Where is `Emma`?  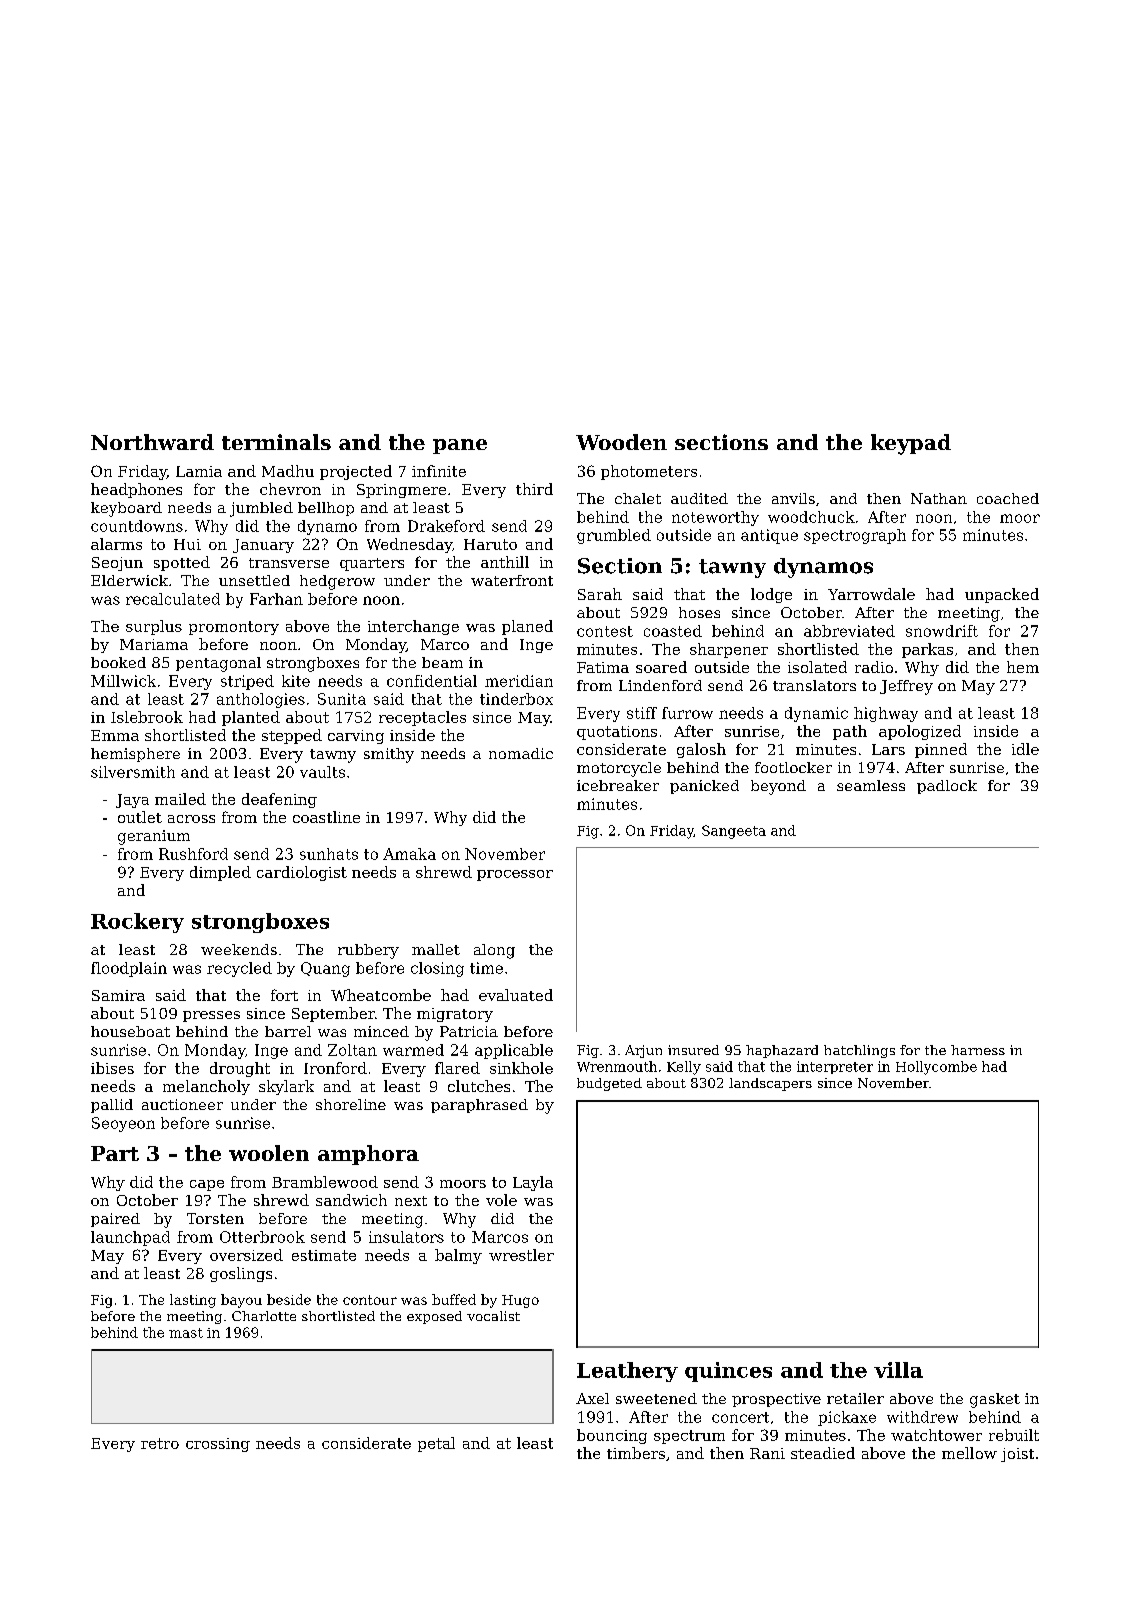
Emma is located at coordinates (115, 735).
